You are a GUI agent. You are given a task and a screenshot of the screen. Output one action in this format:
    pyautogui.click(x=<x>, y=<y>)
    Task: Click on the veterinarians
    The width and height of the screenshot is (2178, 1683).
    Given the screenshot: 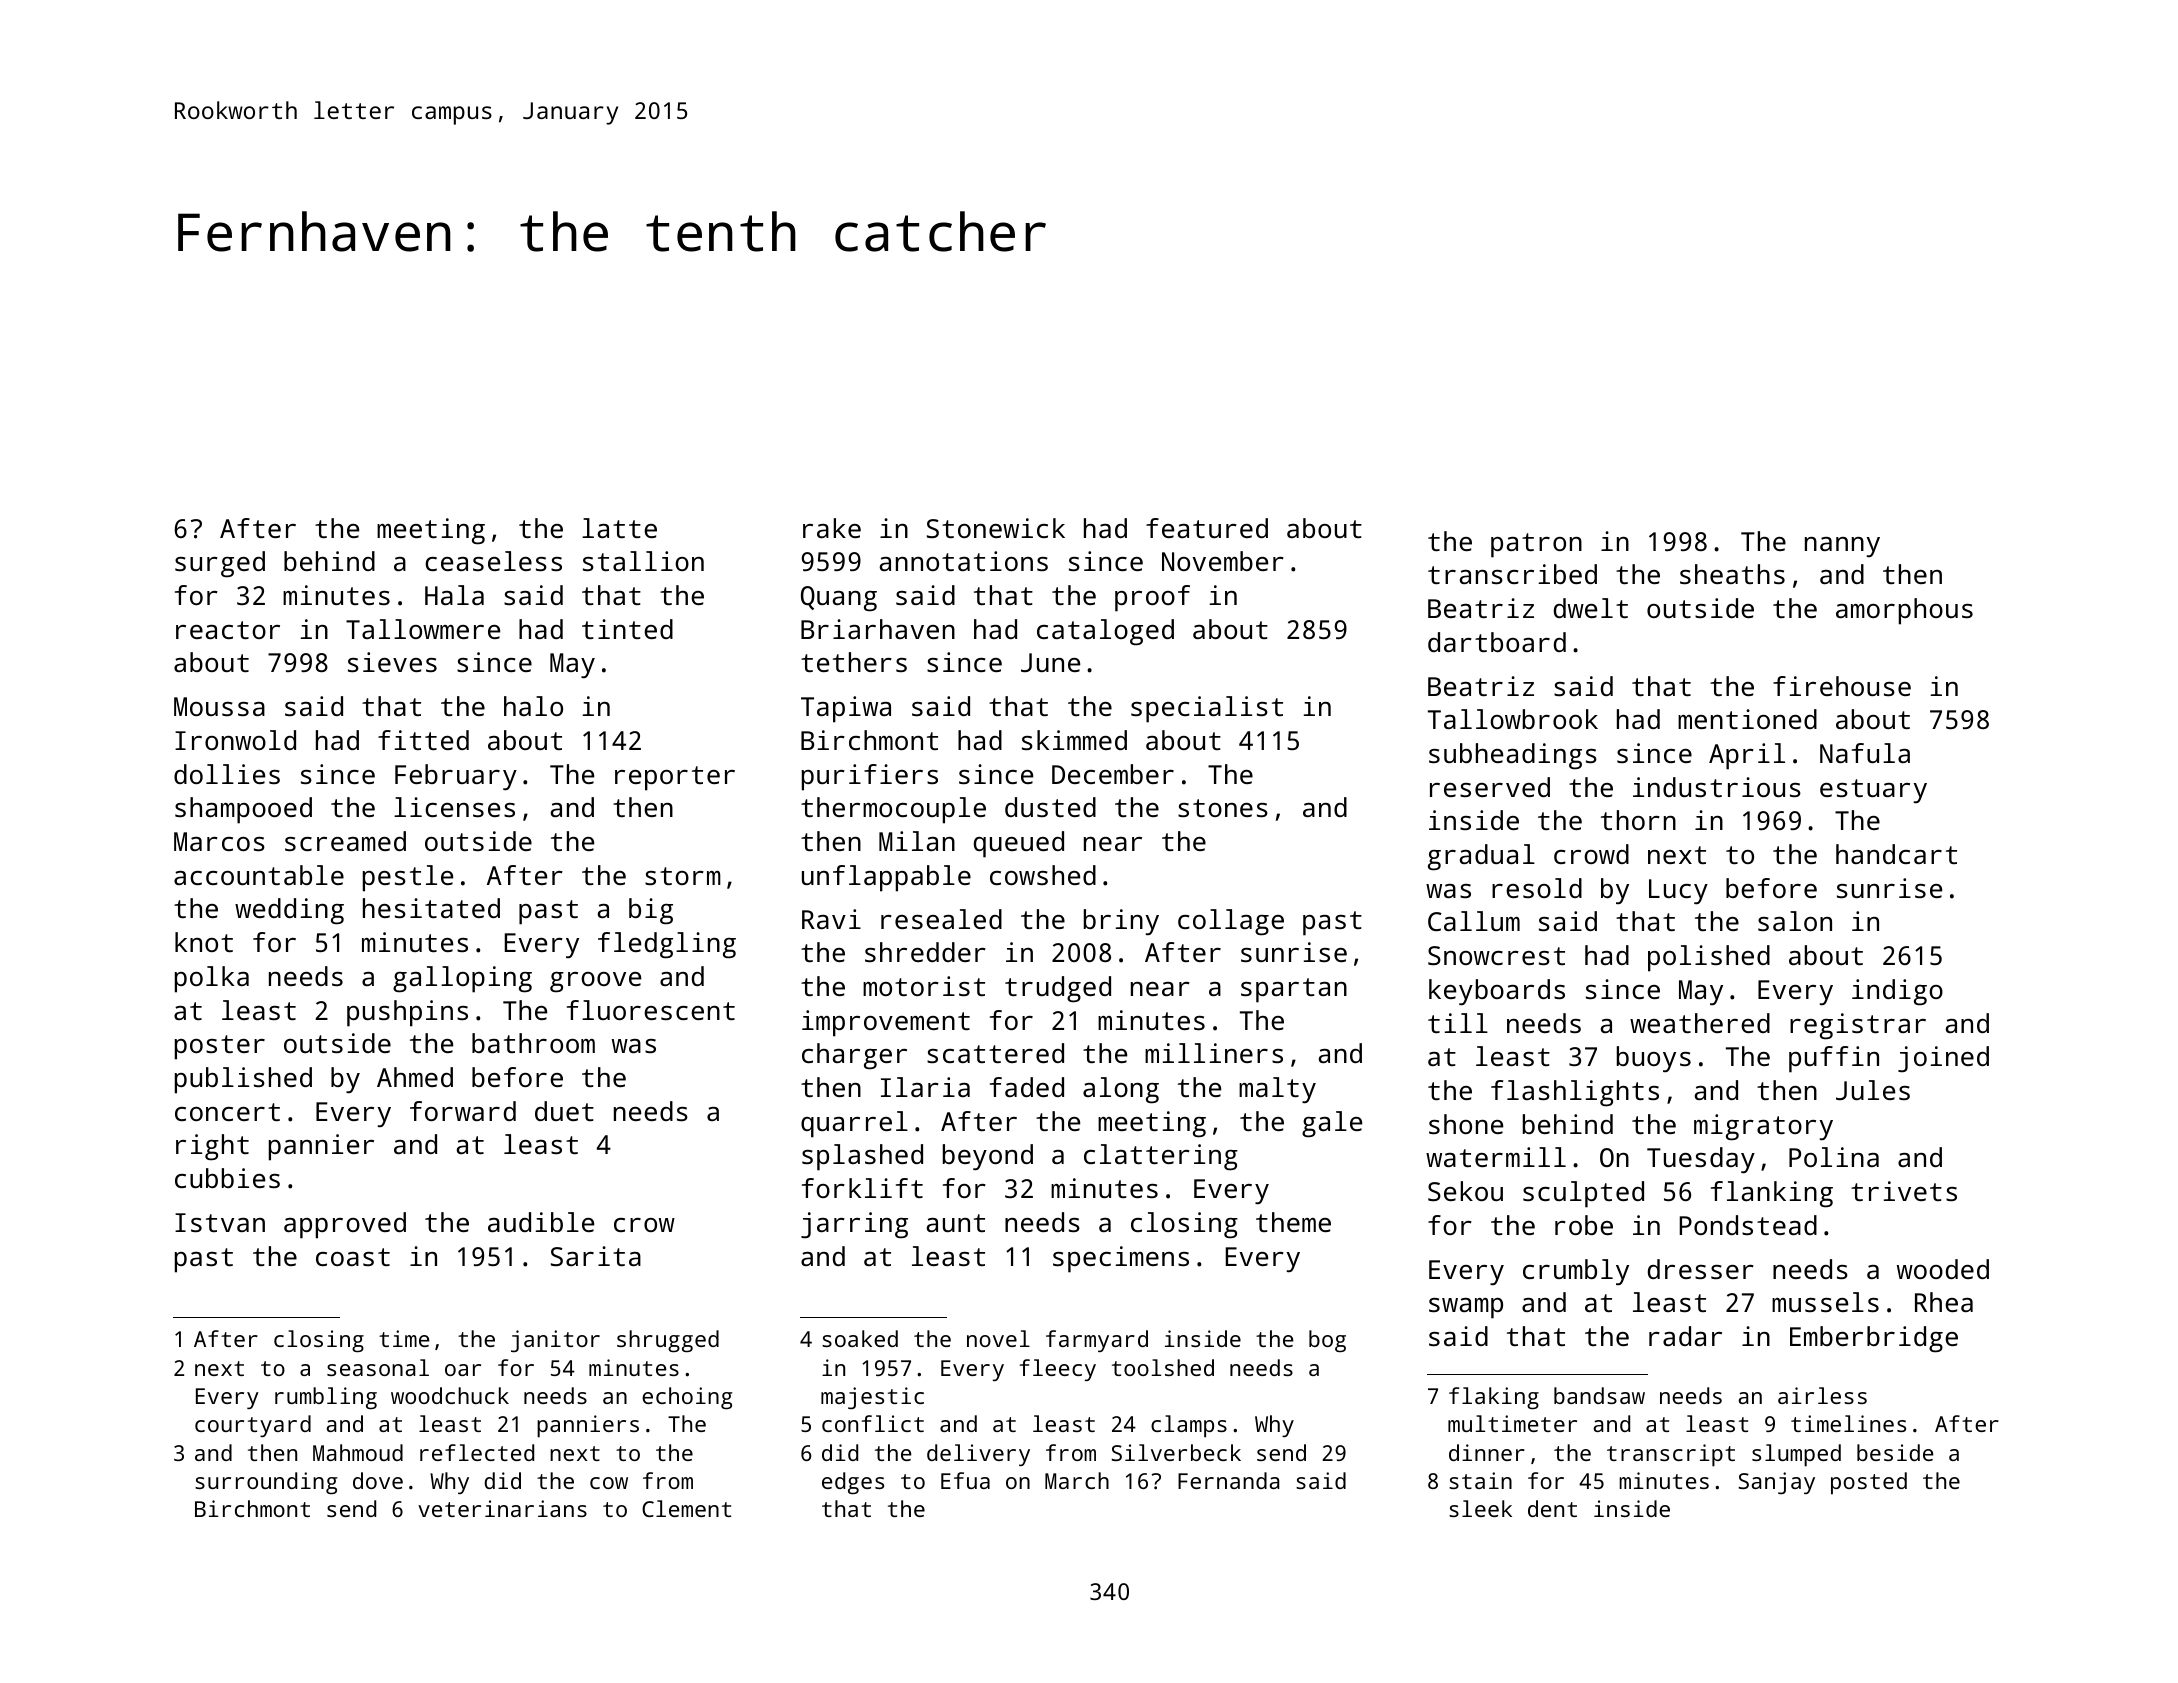 What is the action you would take?
    pyautogui.click(x=502, y=1508)
